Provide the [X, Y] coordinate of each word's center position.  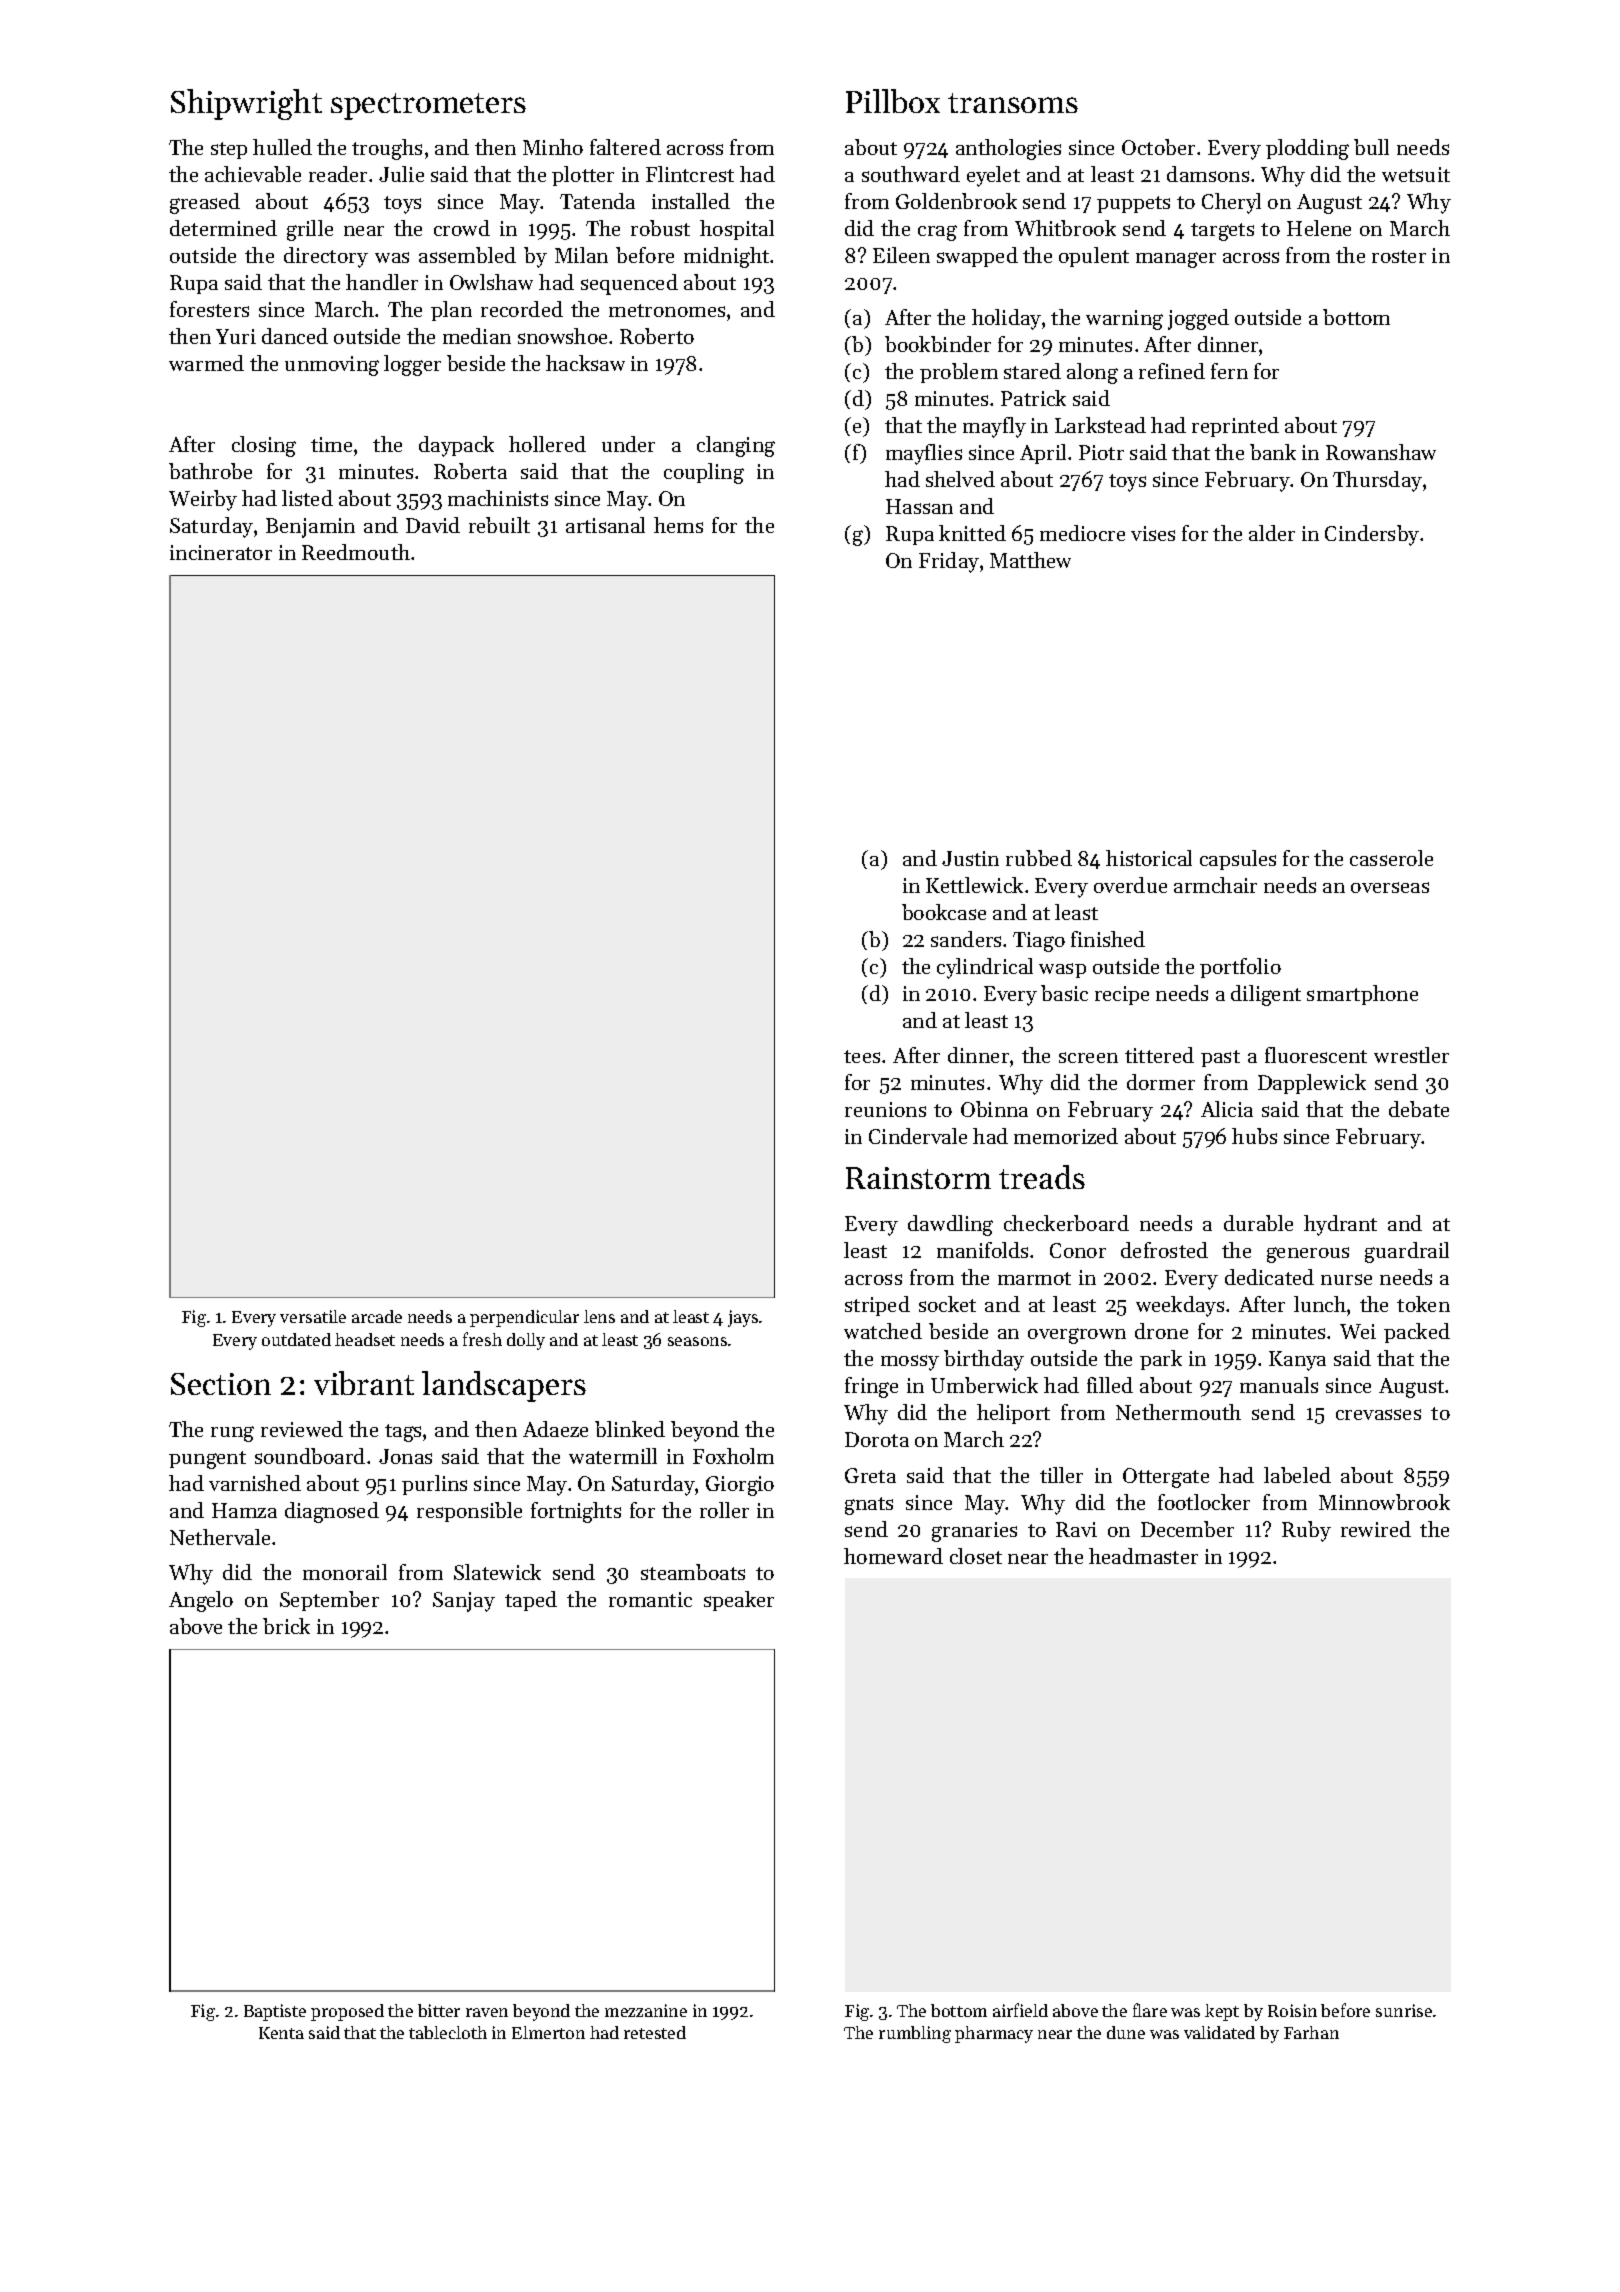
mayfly [994, 427]
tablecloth [448, 2032]
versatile [313, 1316]
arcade [377, 1316]
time [331, 444]
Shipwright [246, 104]
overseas [1390, 887]
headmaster [1143, 1556]
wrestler [1411, 1055]
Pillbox [893, 101]
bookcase [944, 912]
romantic [650, 1599]
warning [1124, 320]
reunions [885, 1109]
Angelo [201, 1601]
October [1158, 147]
